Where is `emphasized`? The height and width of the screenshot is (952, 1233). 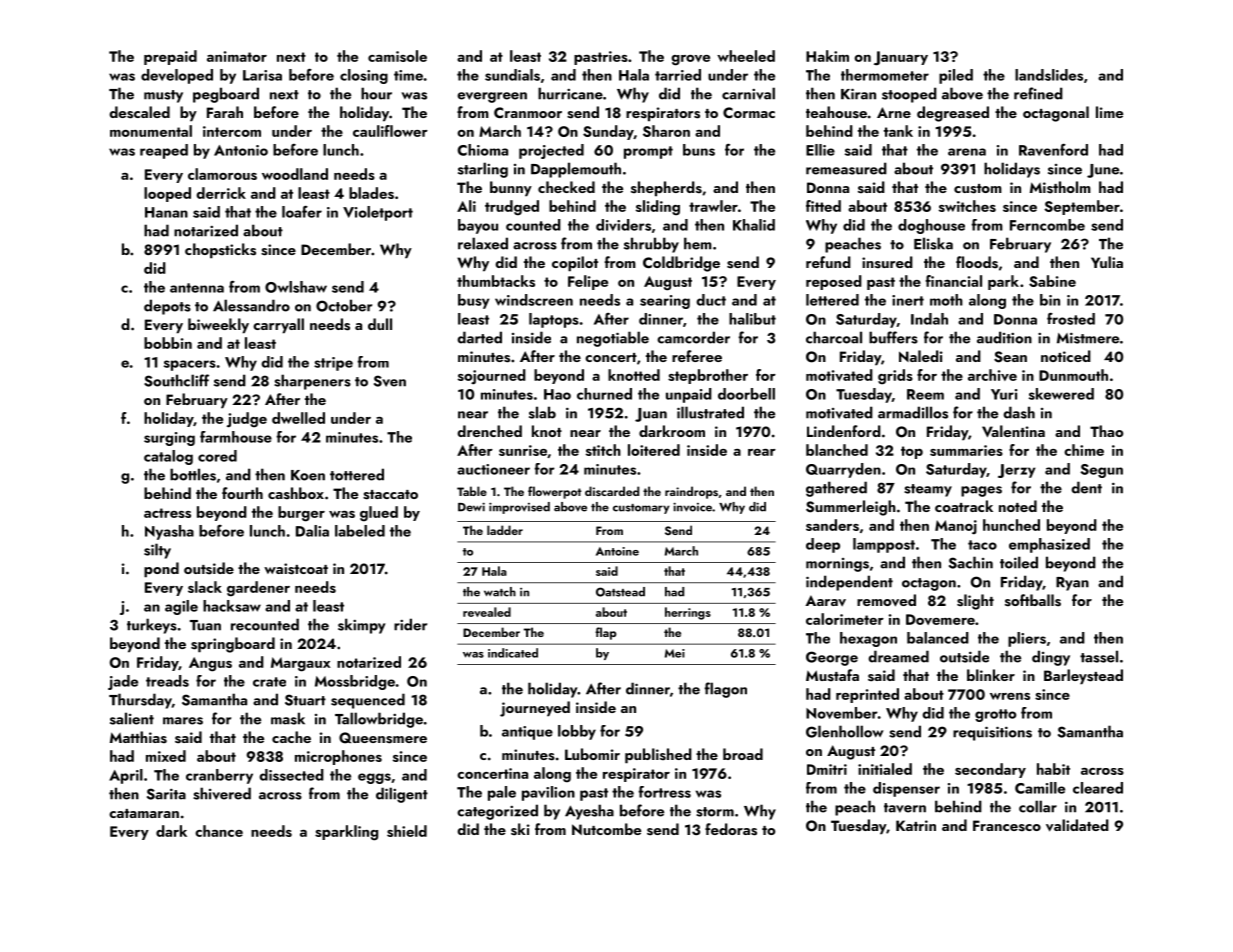
emphasized is located at coordinates (1049, 545).
